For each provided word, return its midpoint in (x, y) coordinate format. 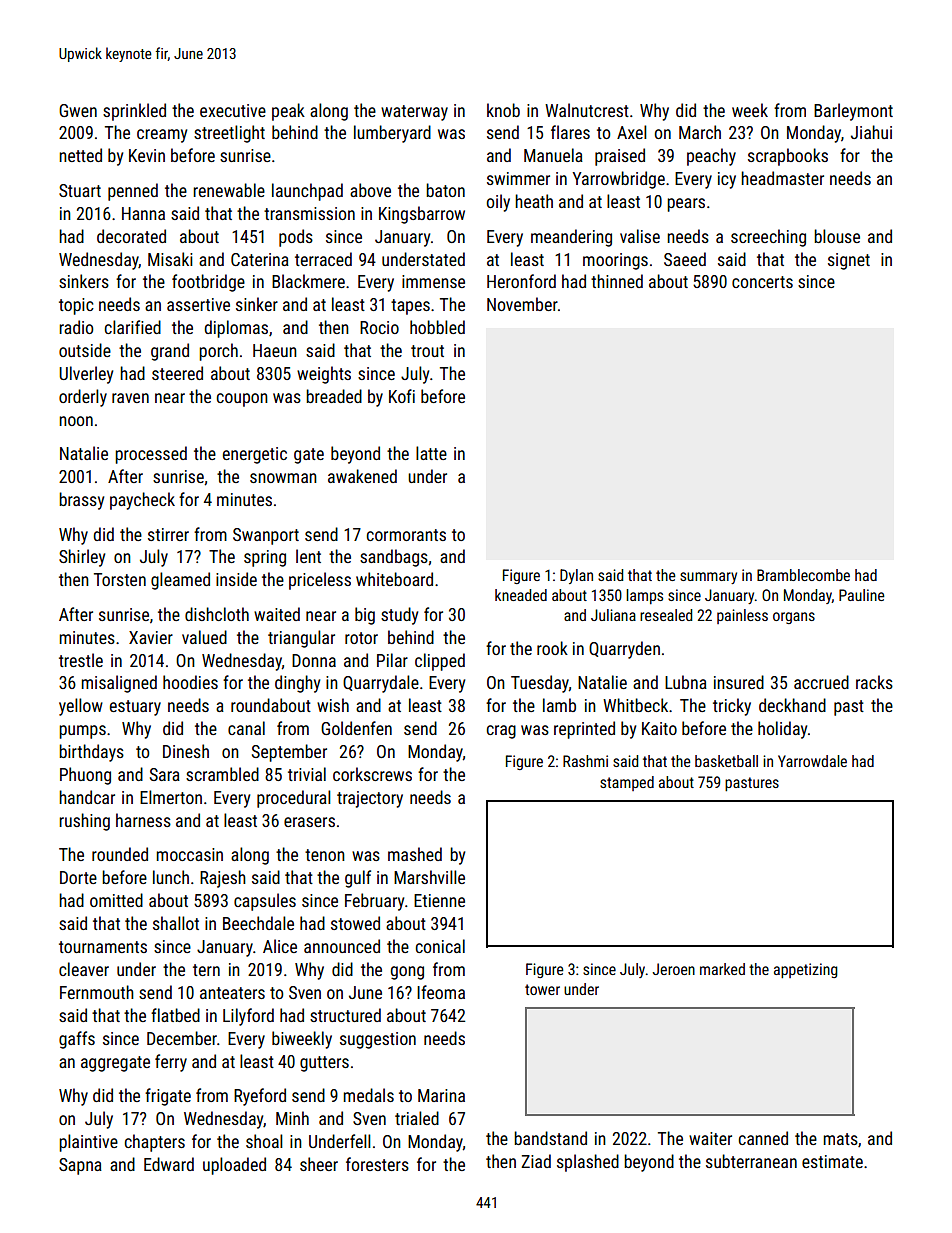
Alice (280, 946)
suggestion (378, 1040)
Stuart (80, 190)
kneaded (521, 595)
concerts (762, 282)
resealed (666, 615)
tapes (410, 307)
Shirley (82, 558)
